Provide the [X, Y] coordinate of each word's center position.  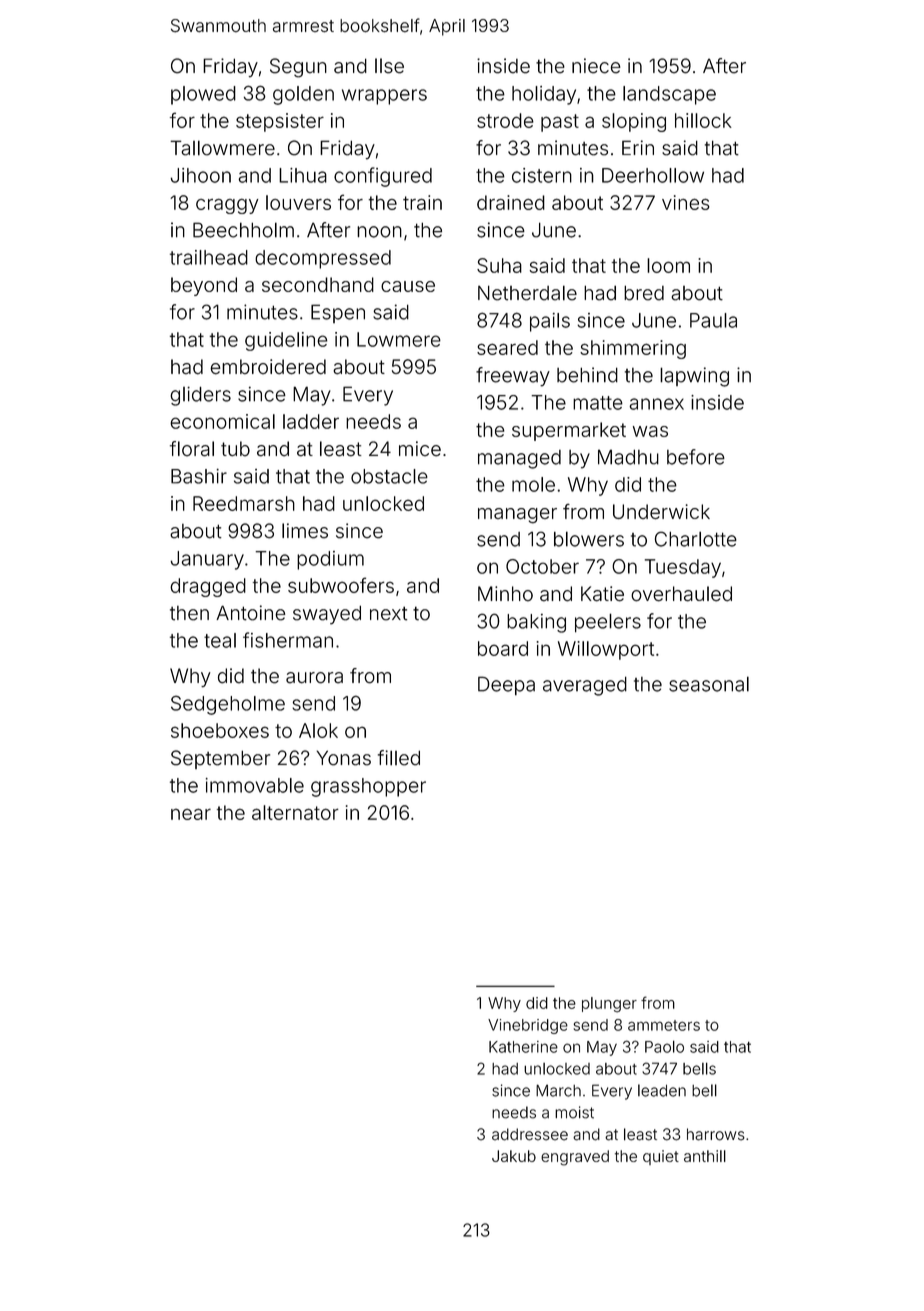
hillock [703, 120]
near [191, 814]
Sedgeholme [228, 705]
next [388, 613]
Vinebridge [528, 1026]
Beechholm [243, 230]
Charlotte [696, 539]
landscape [669, 95]
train [422, 202]
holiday [544, 95]
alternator [295, 812]
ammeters [664, 1025]
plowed [203, 95]
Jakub [514, 1156]
